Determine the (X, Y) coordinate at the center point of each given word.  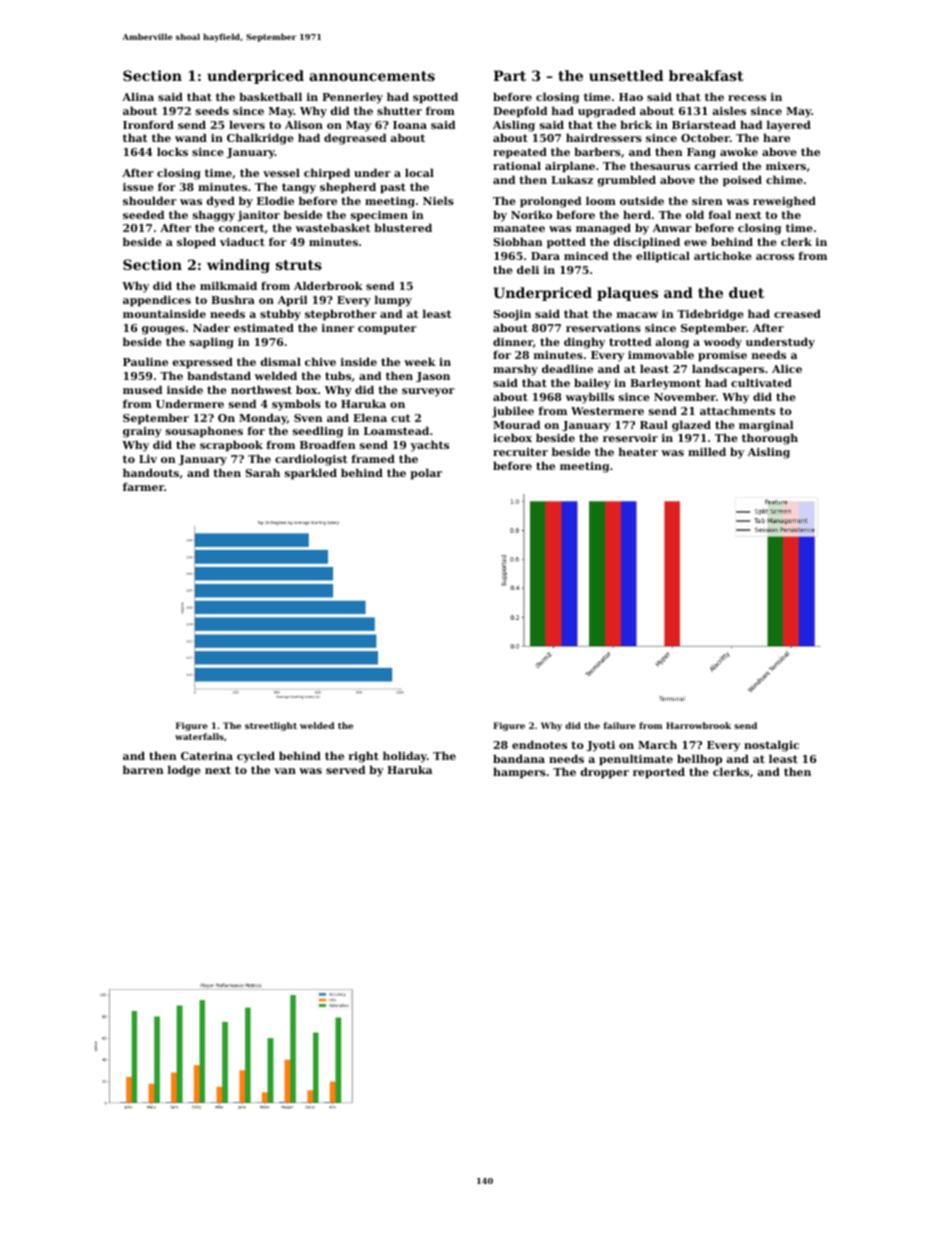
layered (789, 126)
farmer (143, 487)
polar (426, 474)
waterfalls (199, 736)
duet (746, 292)
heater (638, 451)
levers (247, 124)
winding (238, 266)
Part (509, 75)
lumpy (393, 301)
